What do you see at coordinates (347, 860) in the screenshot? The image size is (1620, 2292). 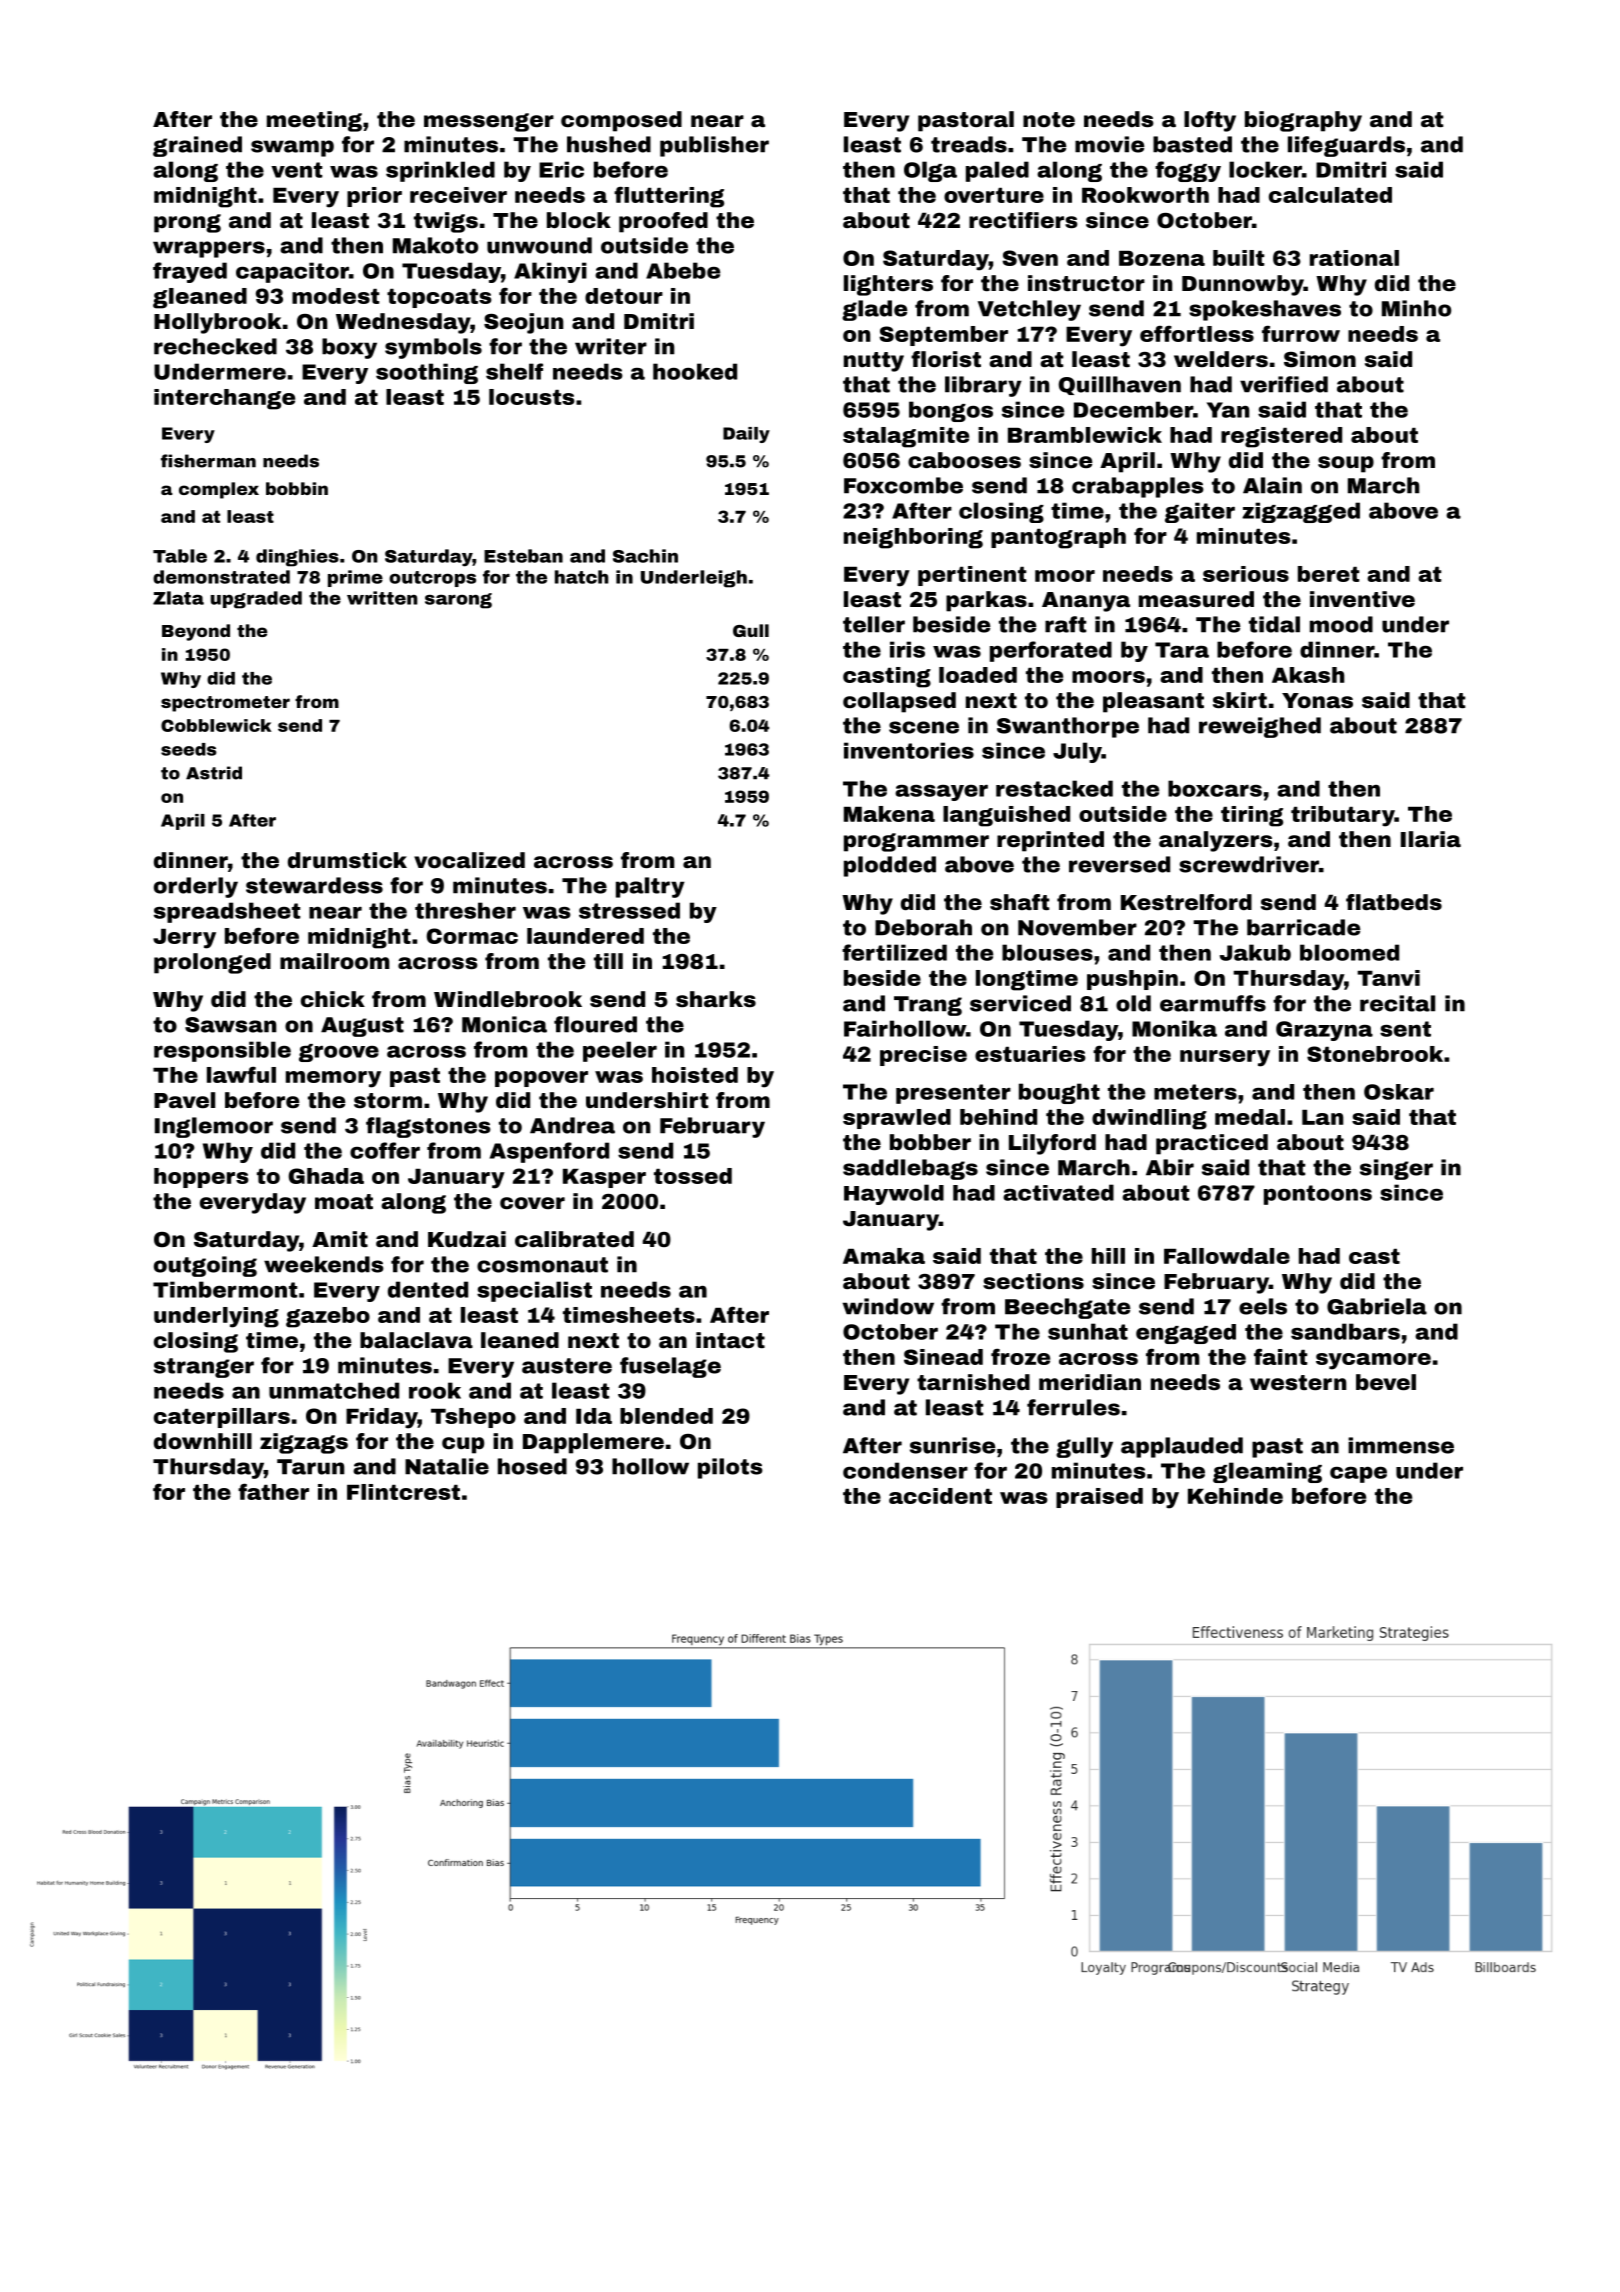 I see `drumstick` at bounding box center [347, 860].
